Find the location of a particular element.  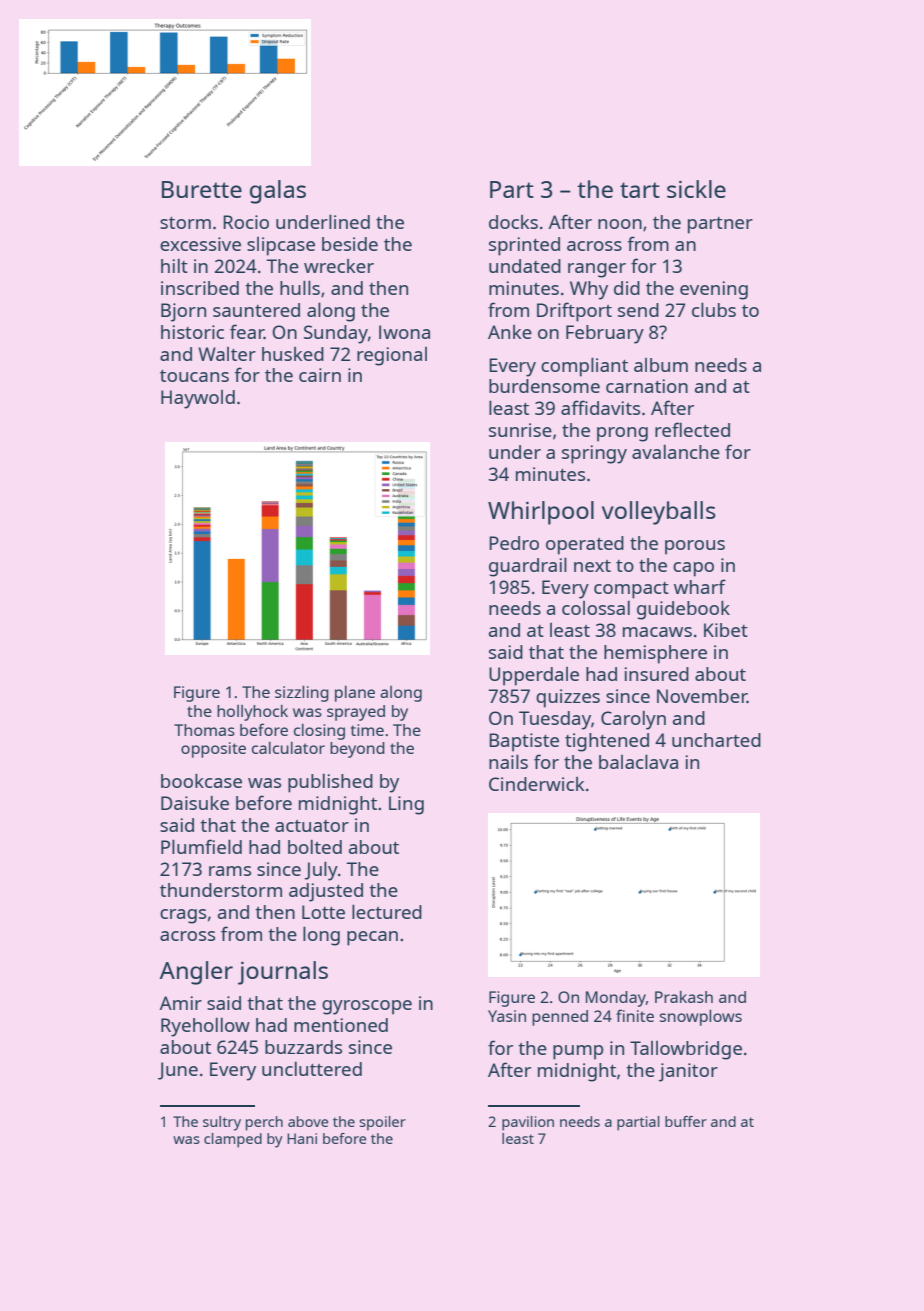

uncluttered is located at coordinates (312, 1069).
